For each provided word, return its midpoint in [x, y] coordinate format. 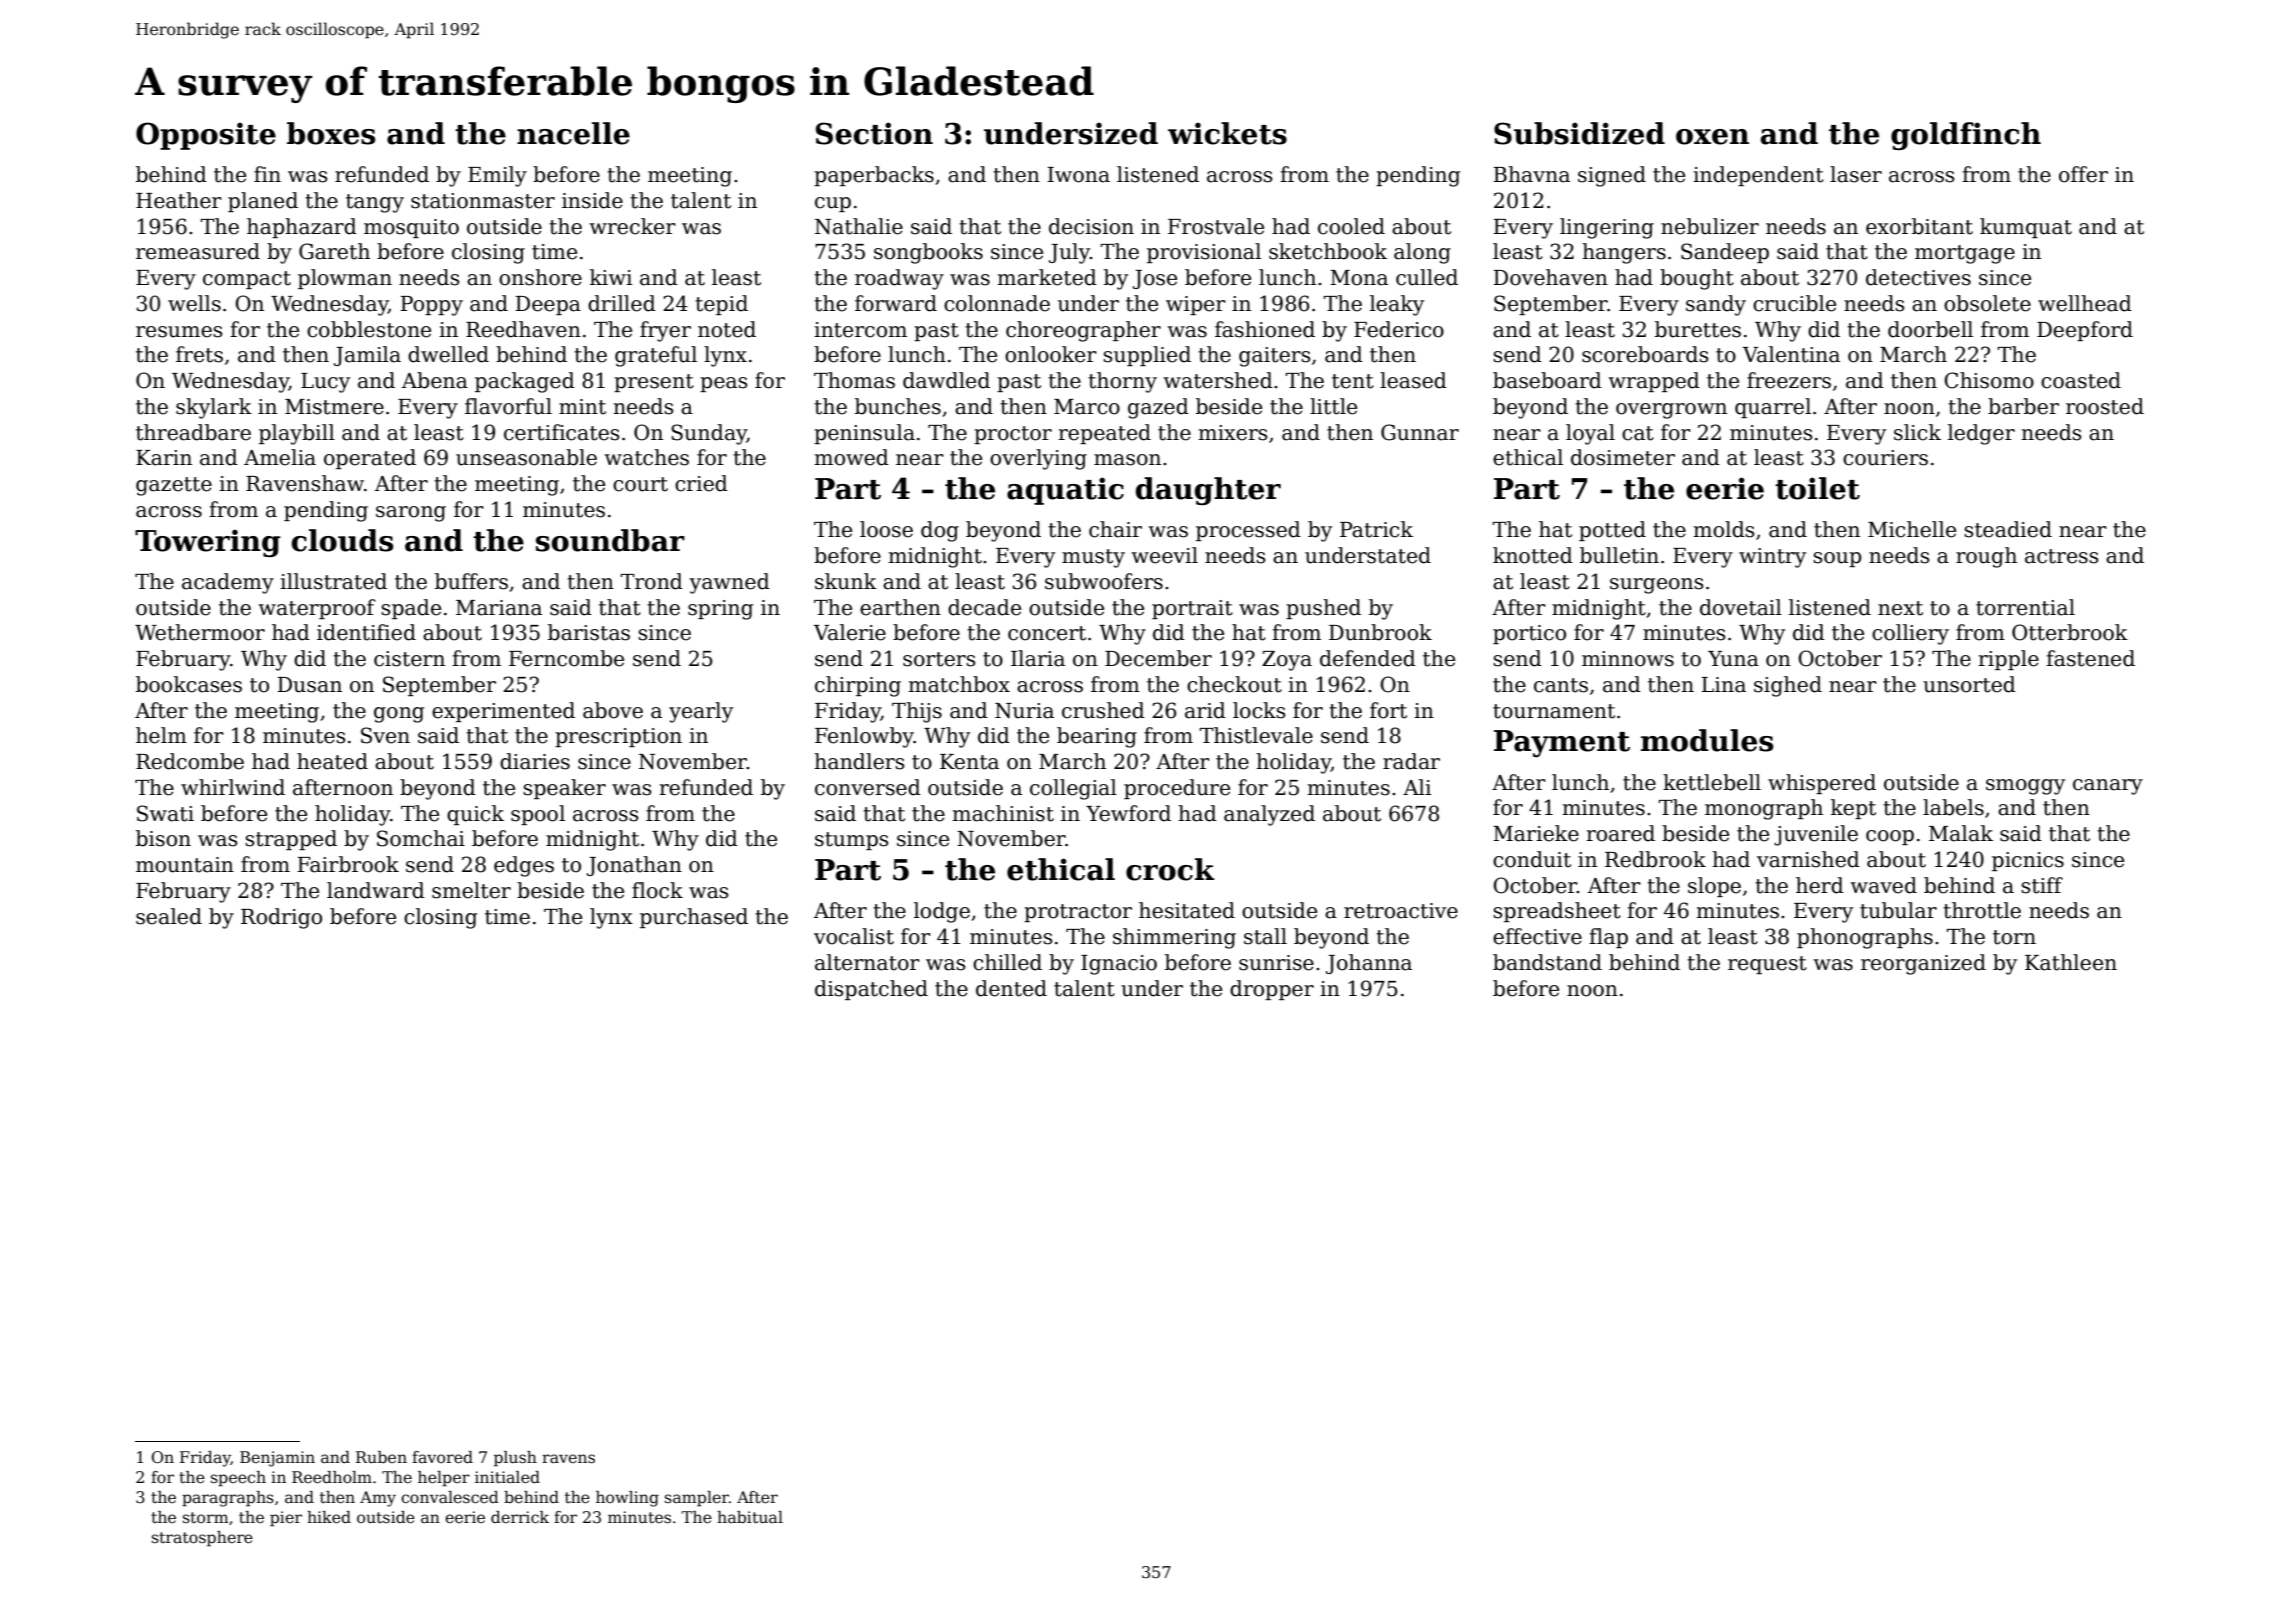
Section [874, 133]
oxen [1712, 137]
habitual [750, 1517]
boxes [331, 133]
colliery [1910, 634]
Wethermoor [200, 632]
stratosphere [202, 1539]
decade [984, 607]
